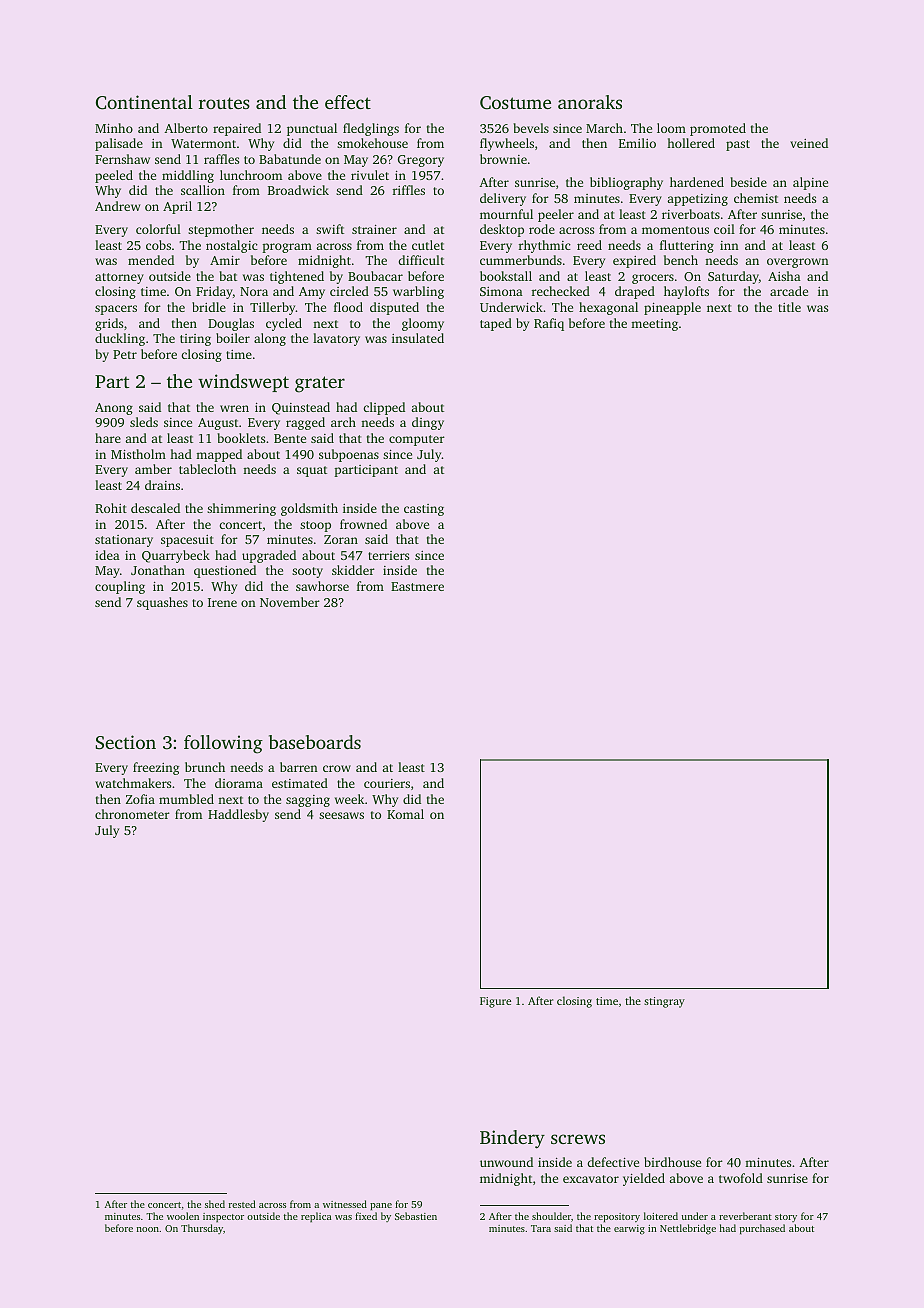 This screenshot has width=924, height=1308. What do you see at coordinates (515, 103) in the screenshot?
I see `Costume` at bounding box center [515, 103].
